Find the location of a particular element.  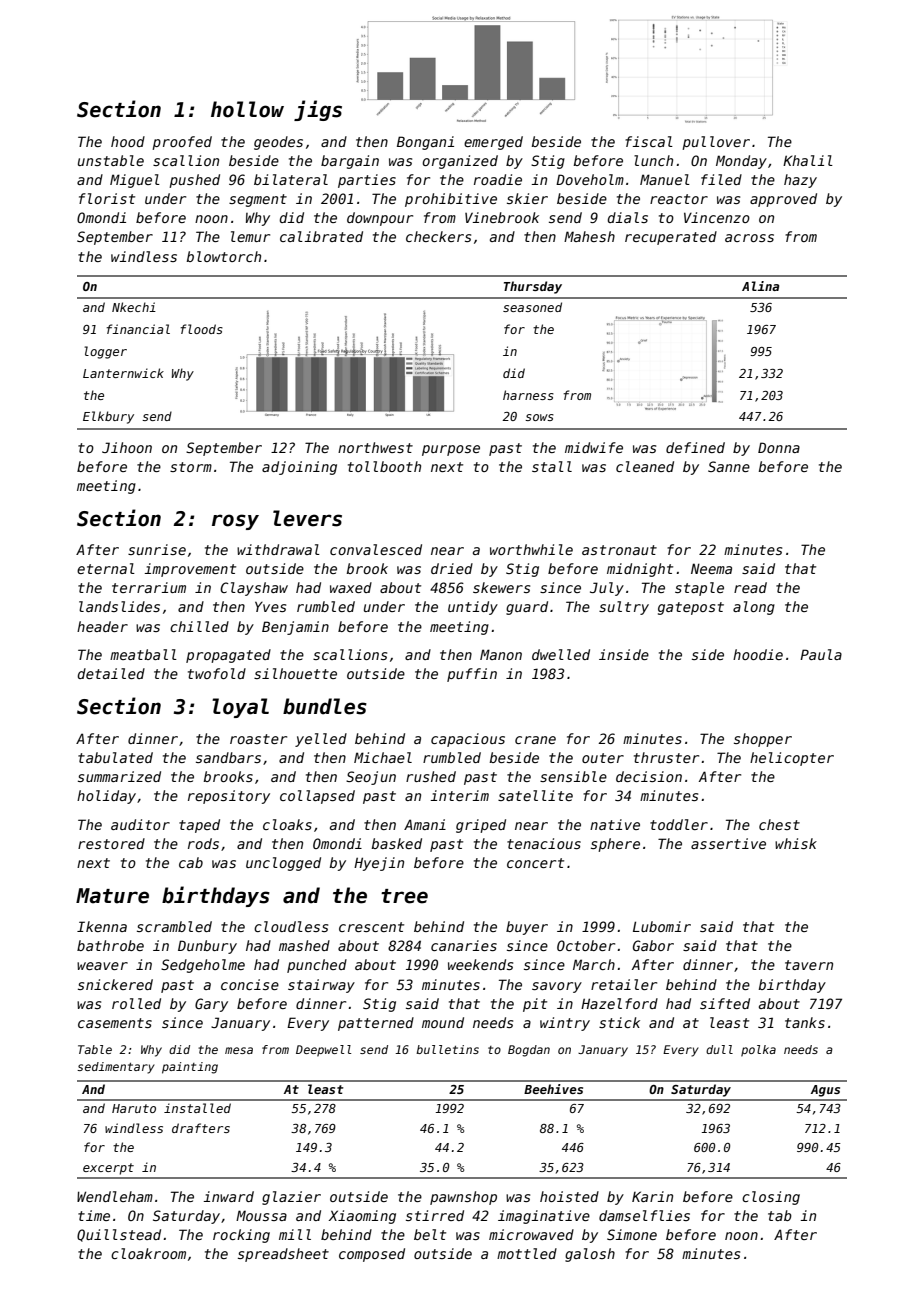

thruster is located at coordinates (666, 757).
